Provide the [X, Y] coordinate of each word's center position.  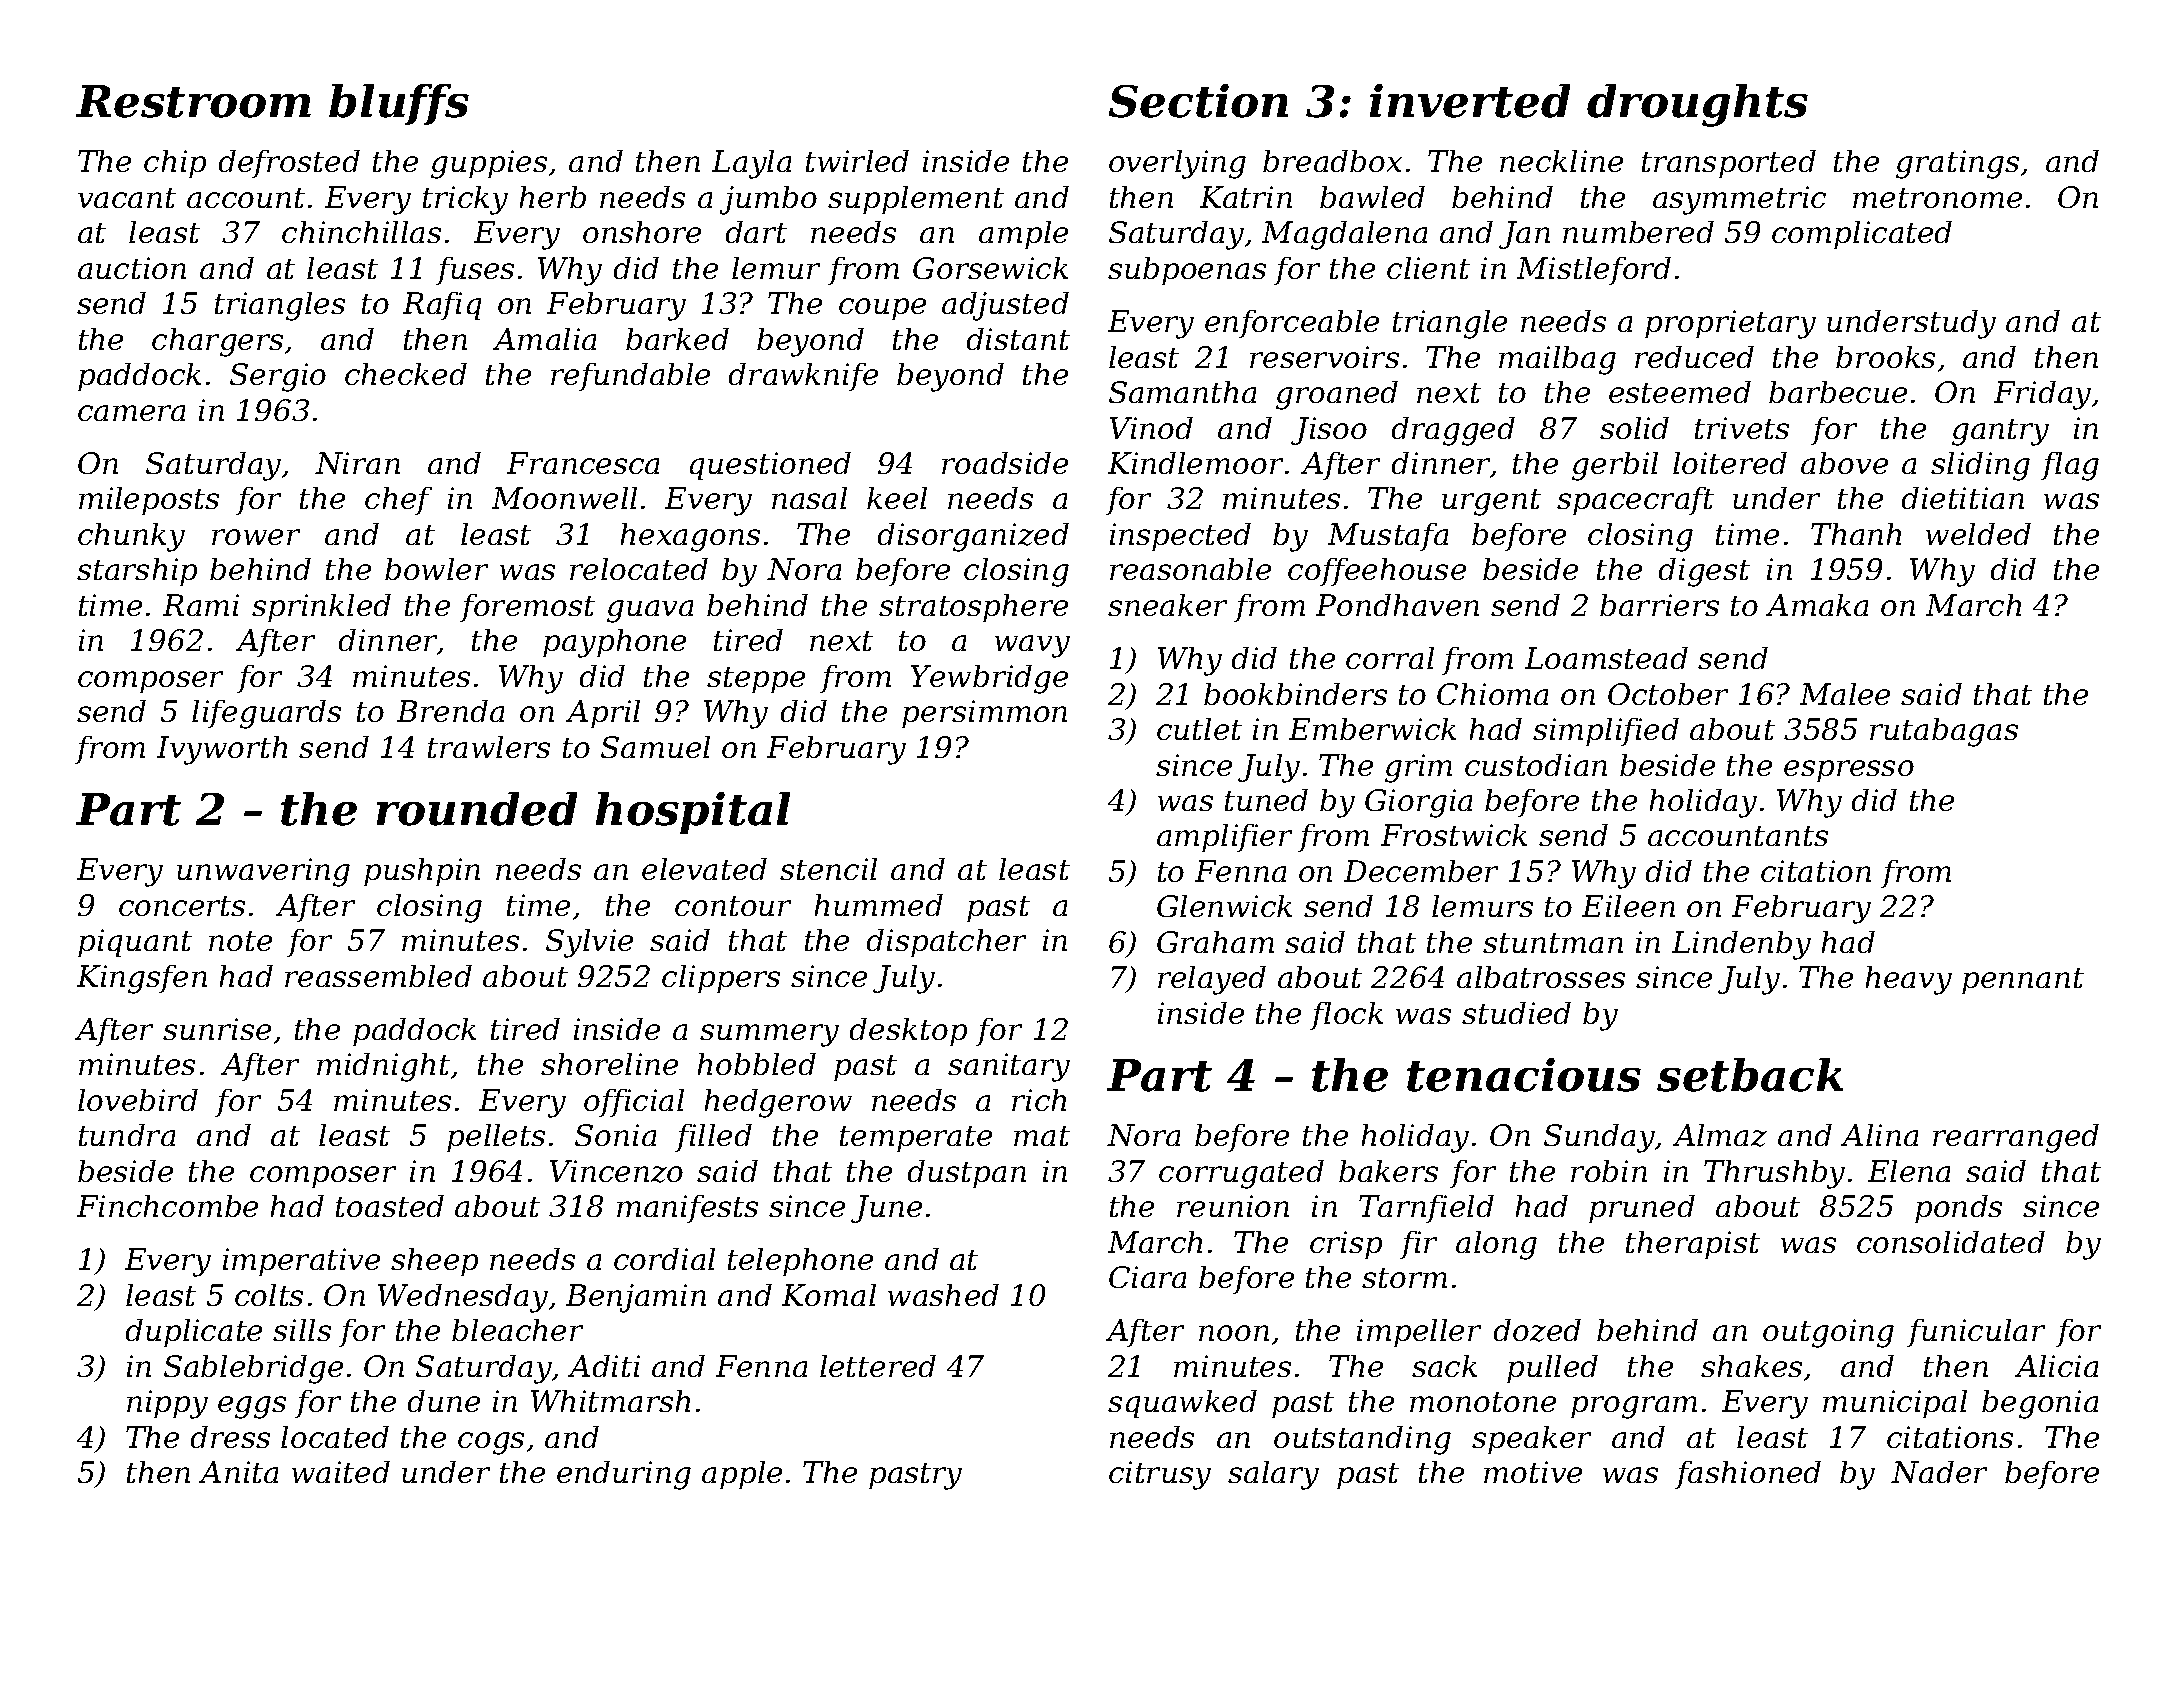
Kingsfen [142, 979]
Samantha [1182, 392]
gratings [1957, 164]
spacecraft [1635, 501]
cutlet [1199, 729]
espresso [1849, 771]
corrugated [1241, 1174]
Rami [201, 605]
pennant [2023, 981]
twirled [857, 161]
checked [406, 374]
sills [302, 1330]
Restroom [193, 101]
